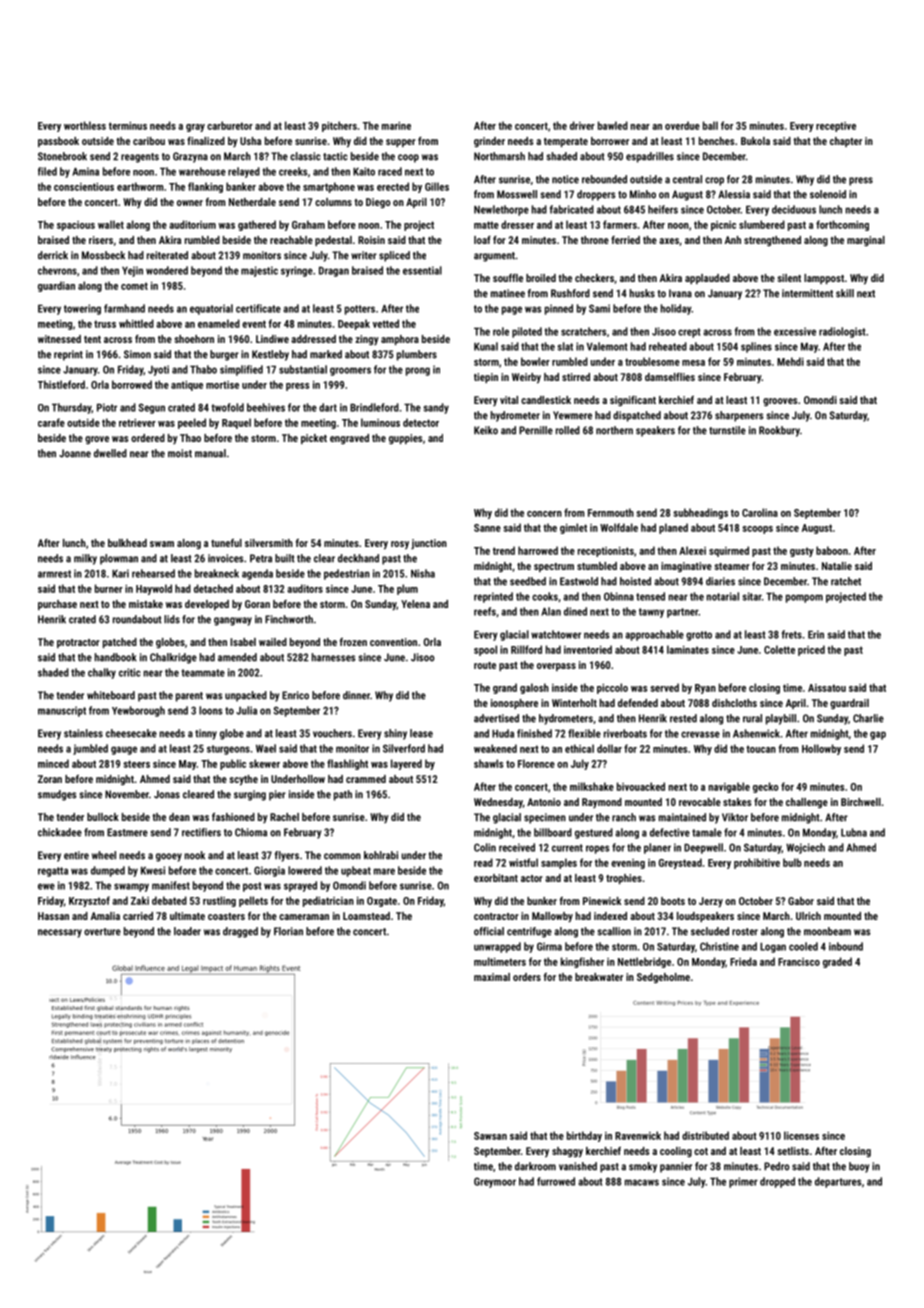 Image resolution: width=924 pixels, height=1308 pixels. Describe the element at coordinates (85, 125) in the page. I see `worthless` at that location.
